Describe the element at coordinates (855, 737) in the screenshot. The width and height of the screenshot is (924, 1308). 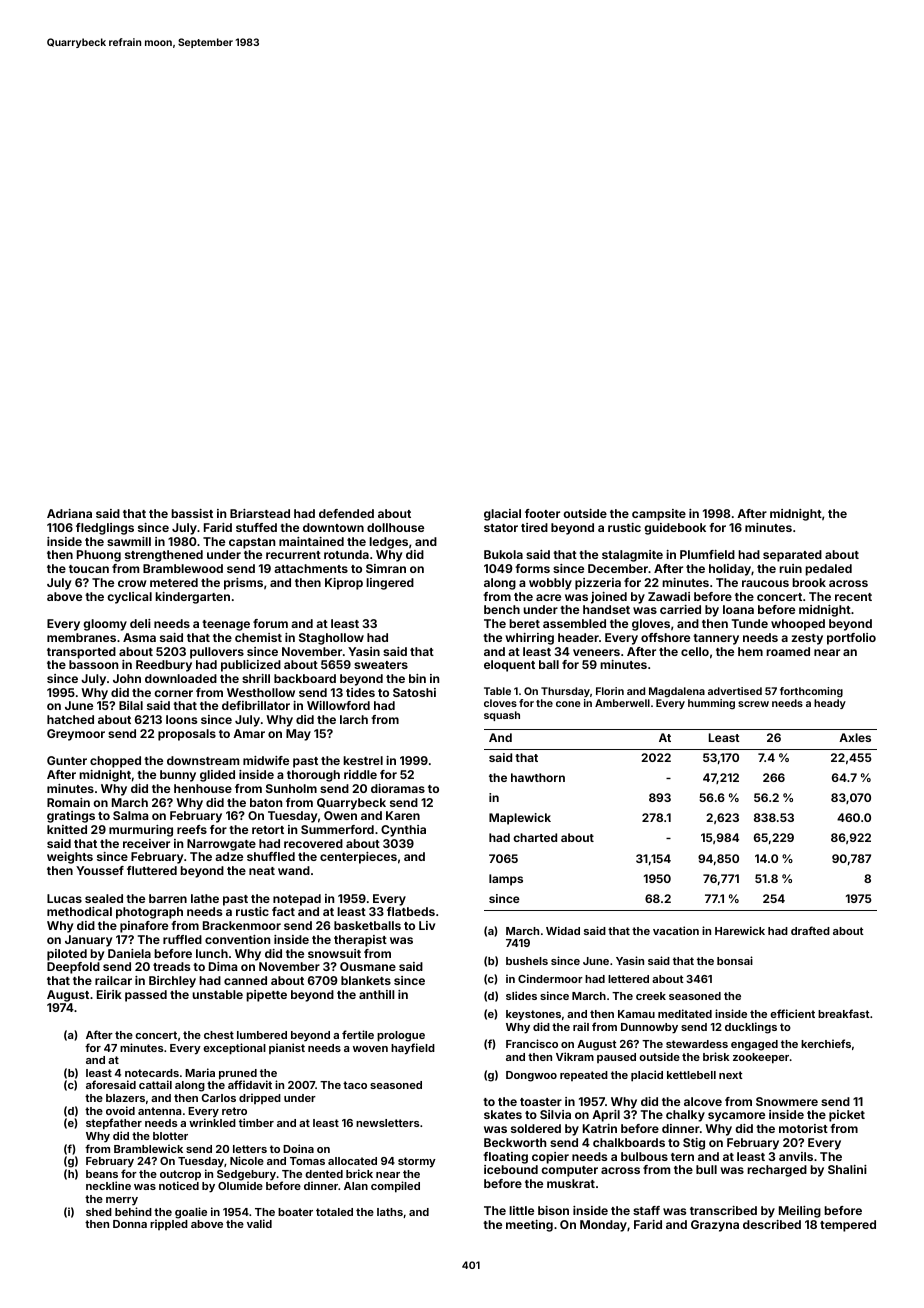
I see `Axles` at that location.
